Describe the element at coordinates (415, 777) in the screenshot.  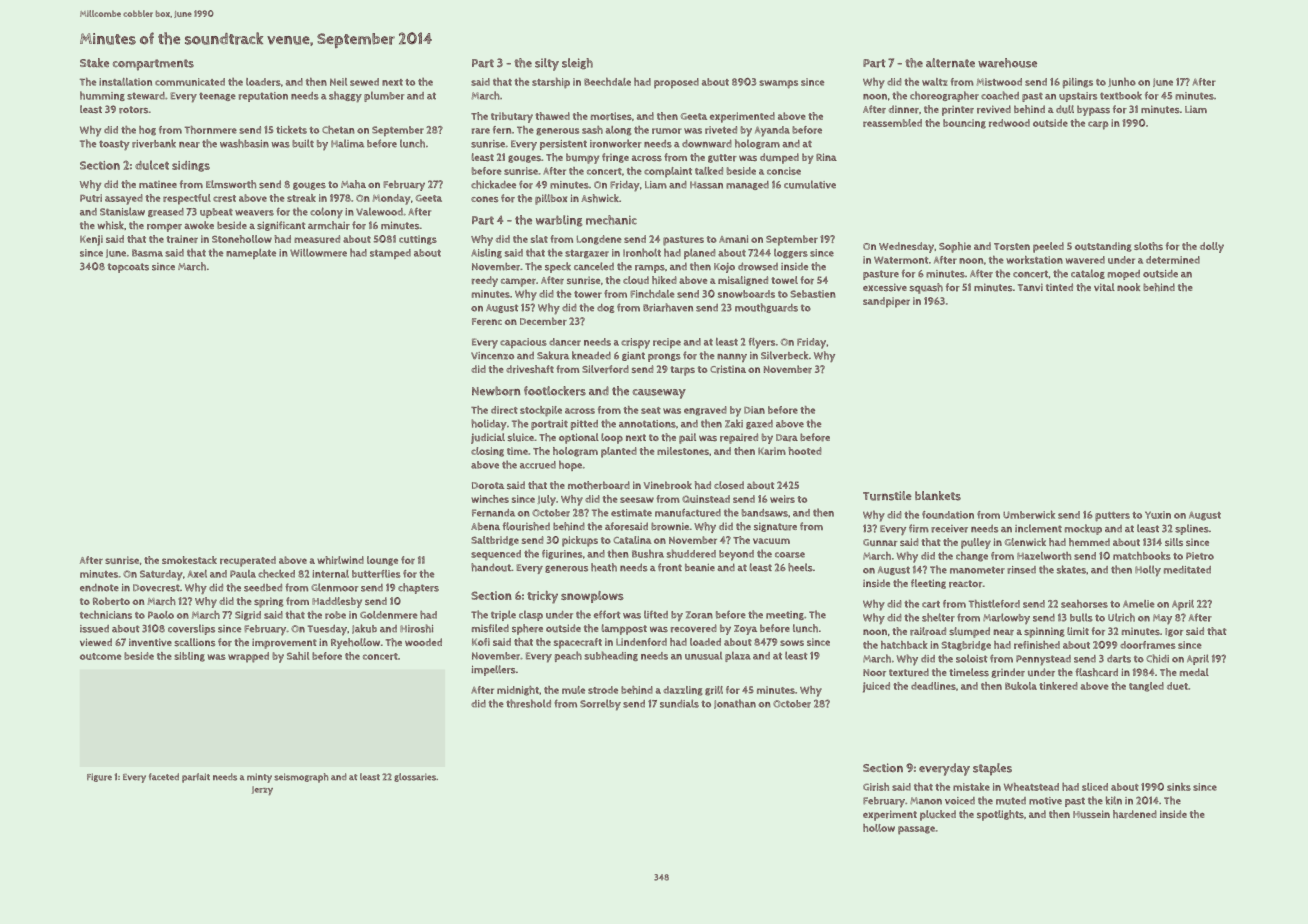
I see `glossaries` at that location.
